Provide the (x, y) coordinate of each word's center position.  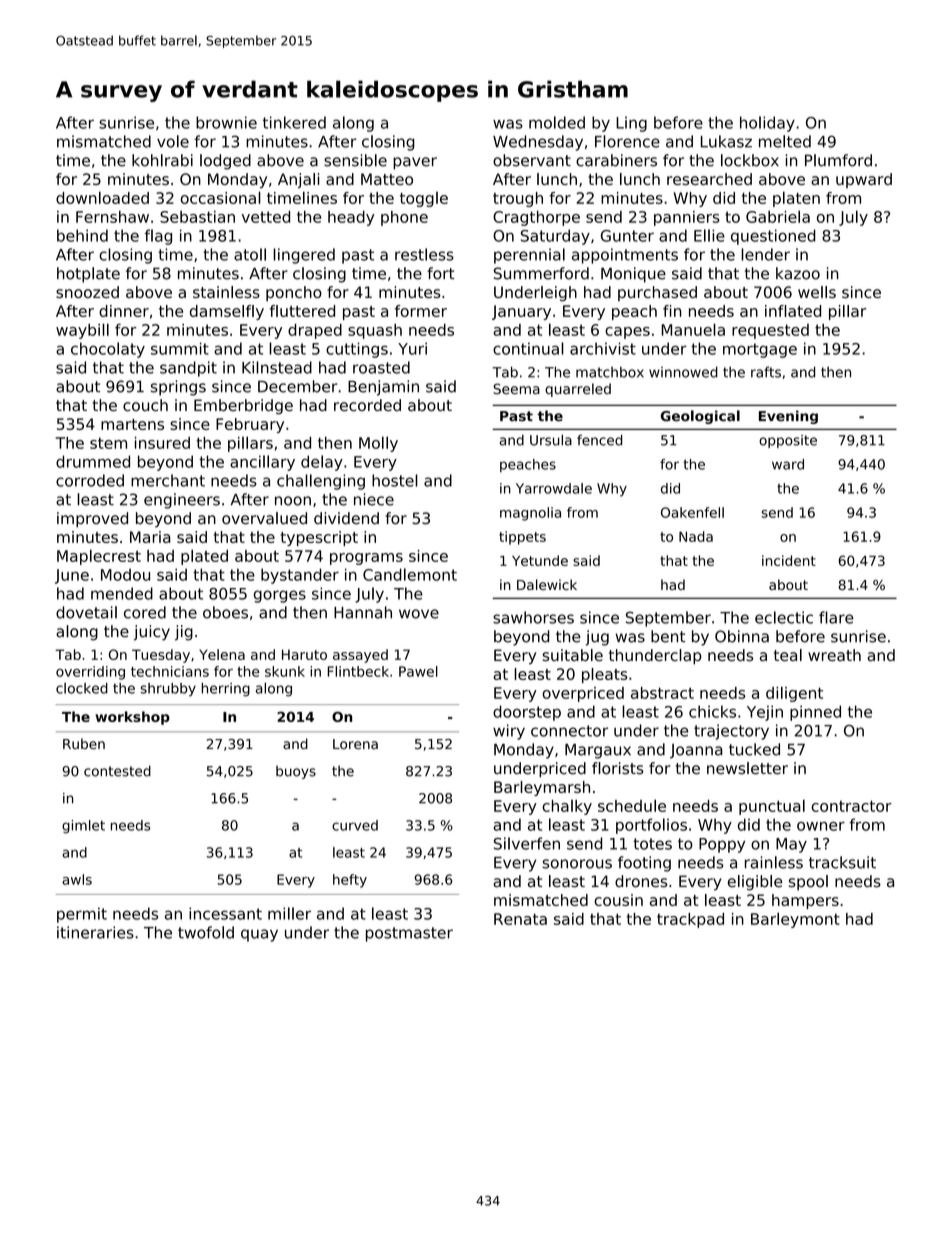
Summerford (541, 273)
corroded (90, 480)
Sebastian (197, 217)
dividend (346, 518)
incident (789, 560)
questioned (773, 237)
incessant (225, 913)
